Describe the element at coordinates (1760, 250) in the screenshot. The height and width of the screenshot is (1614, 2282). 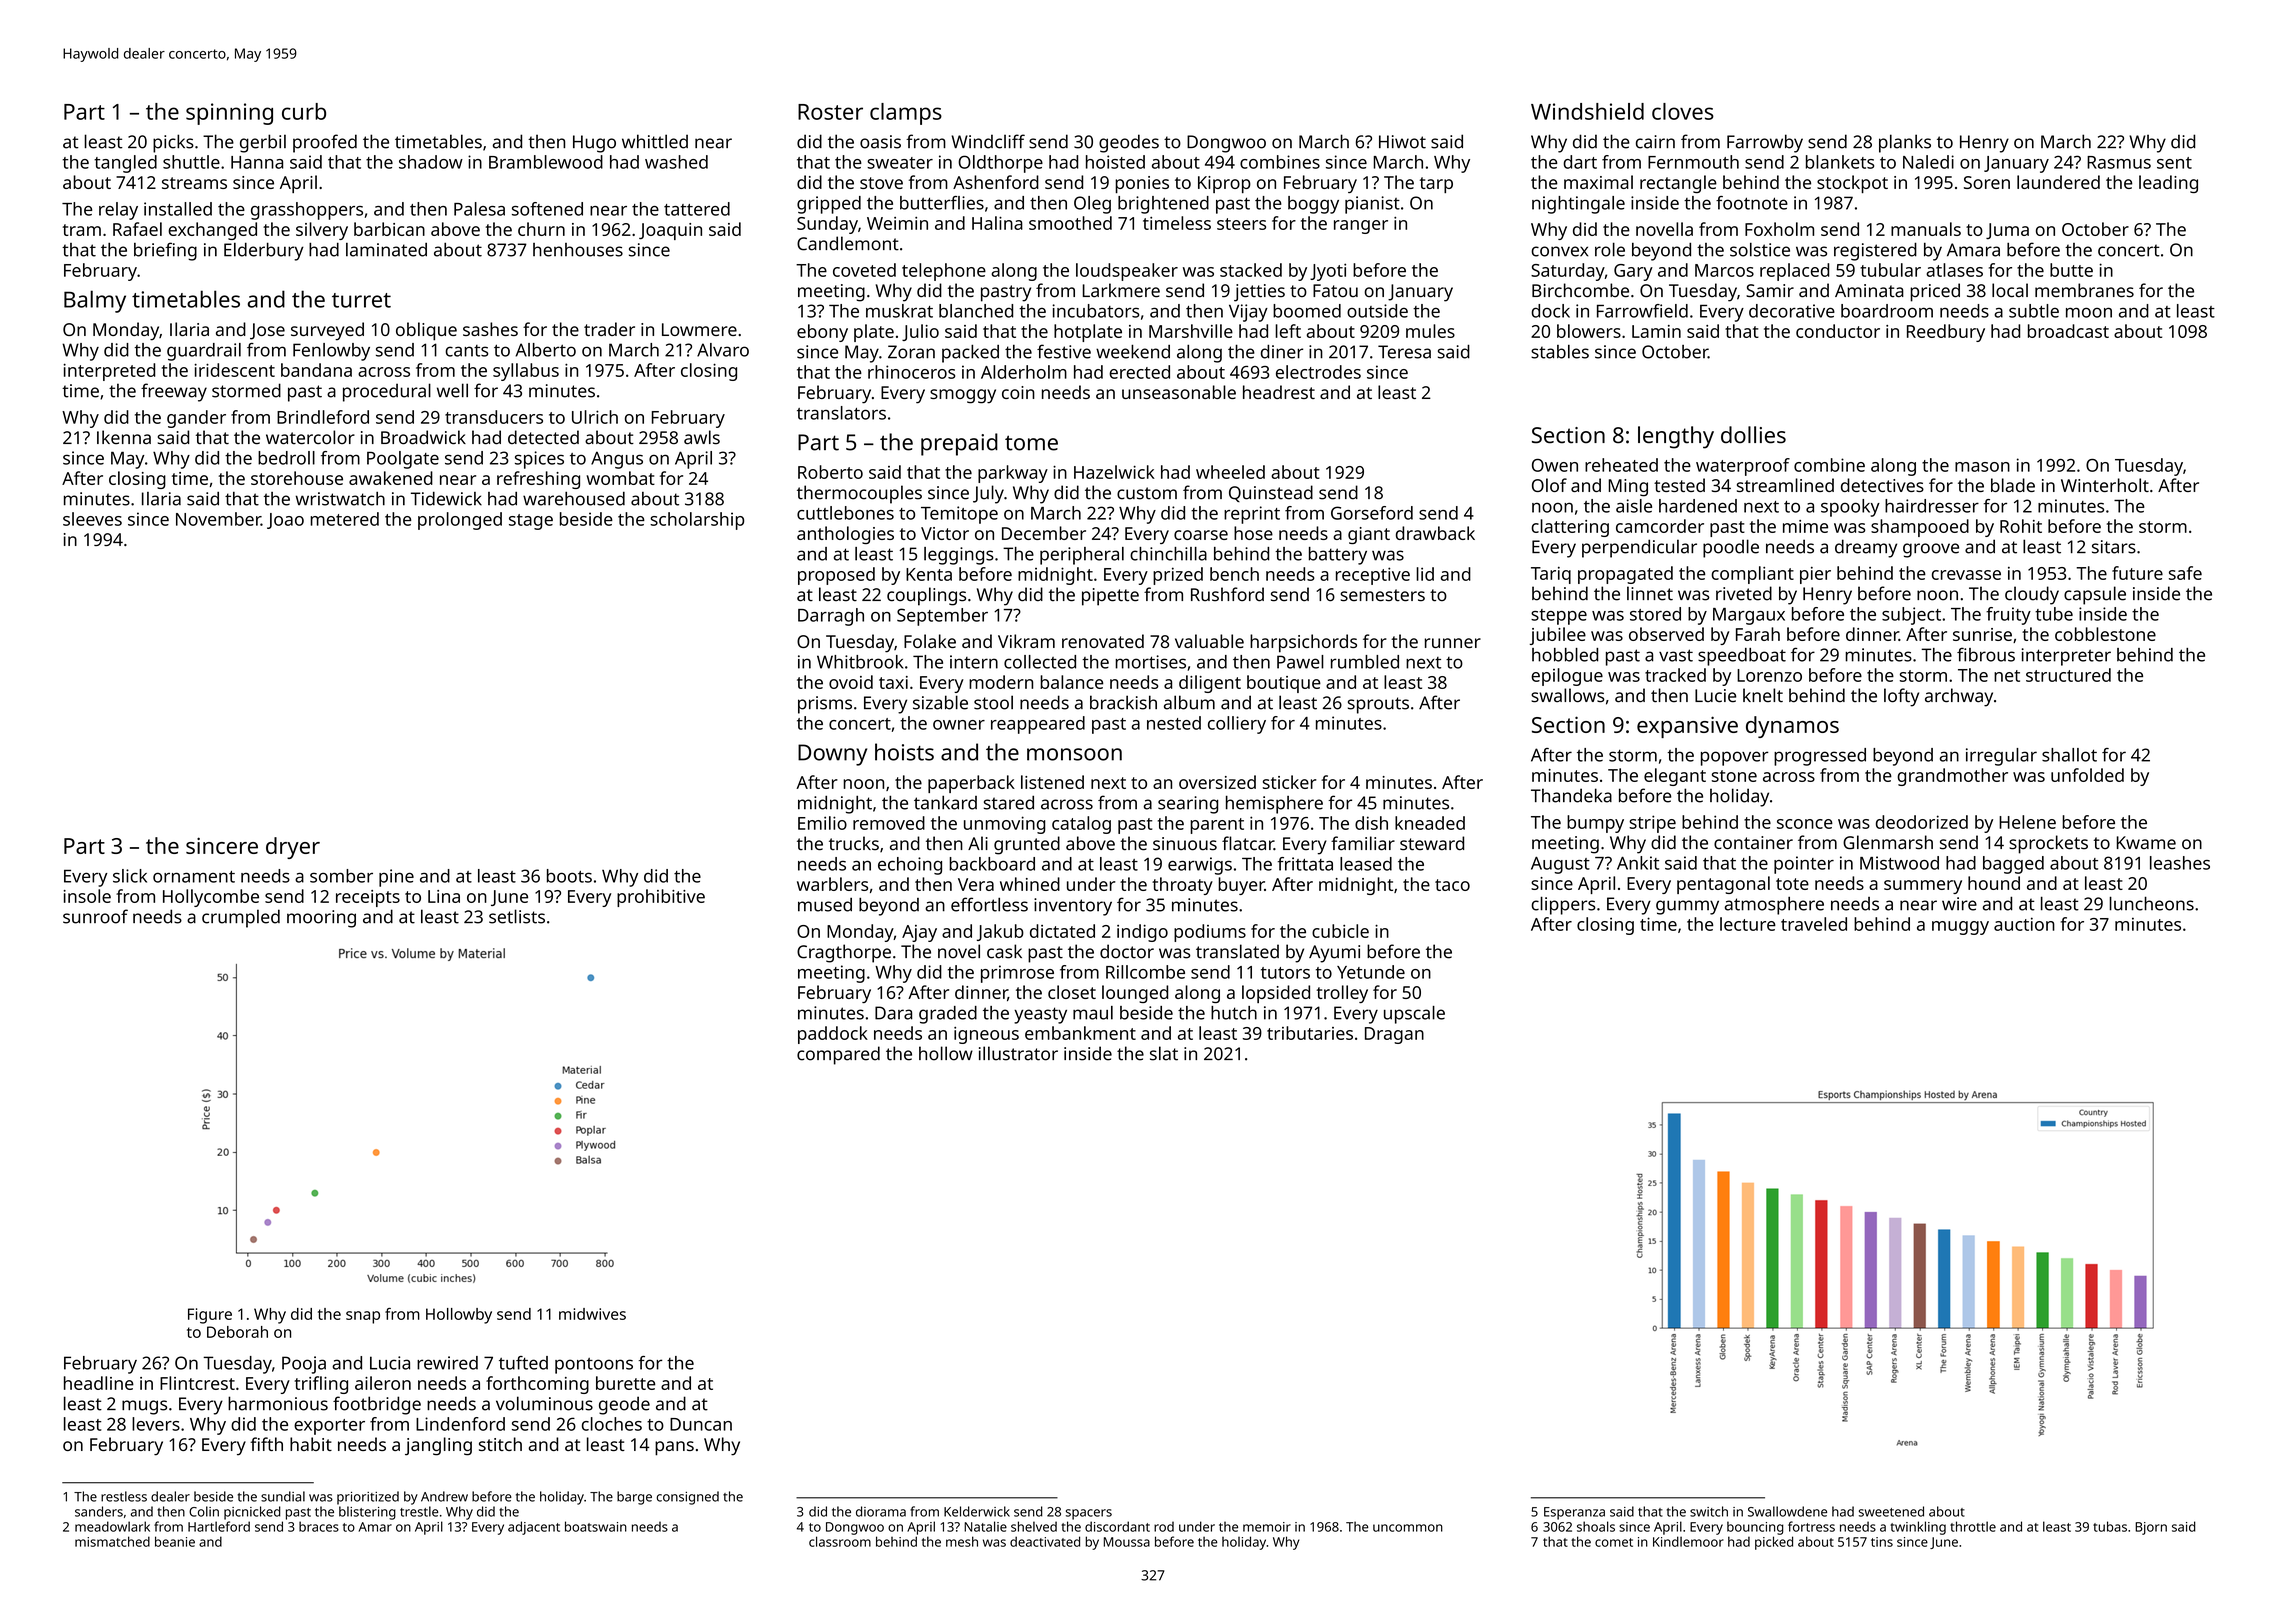
I see `solstice` at that location.
